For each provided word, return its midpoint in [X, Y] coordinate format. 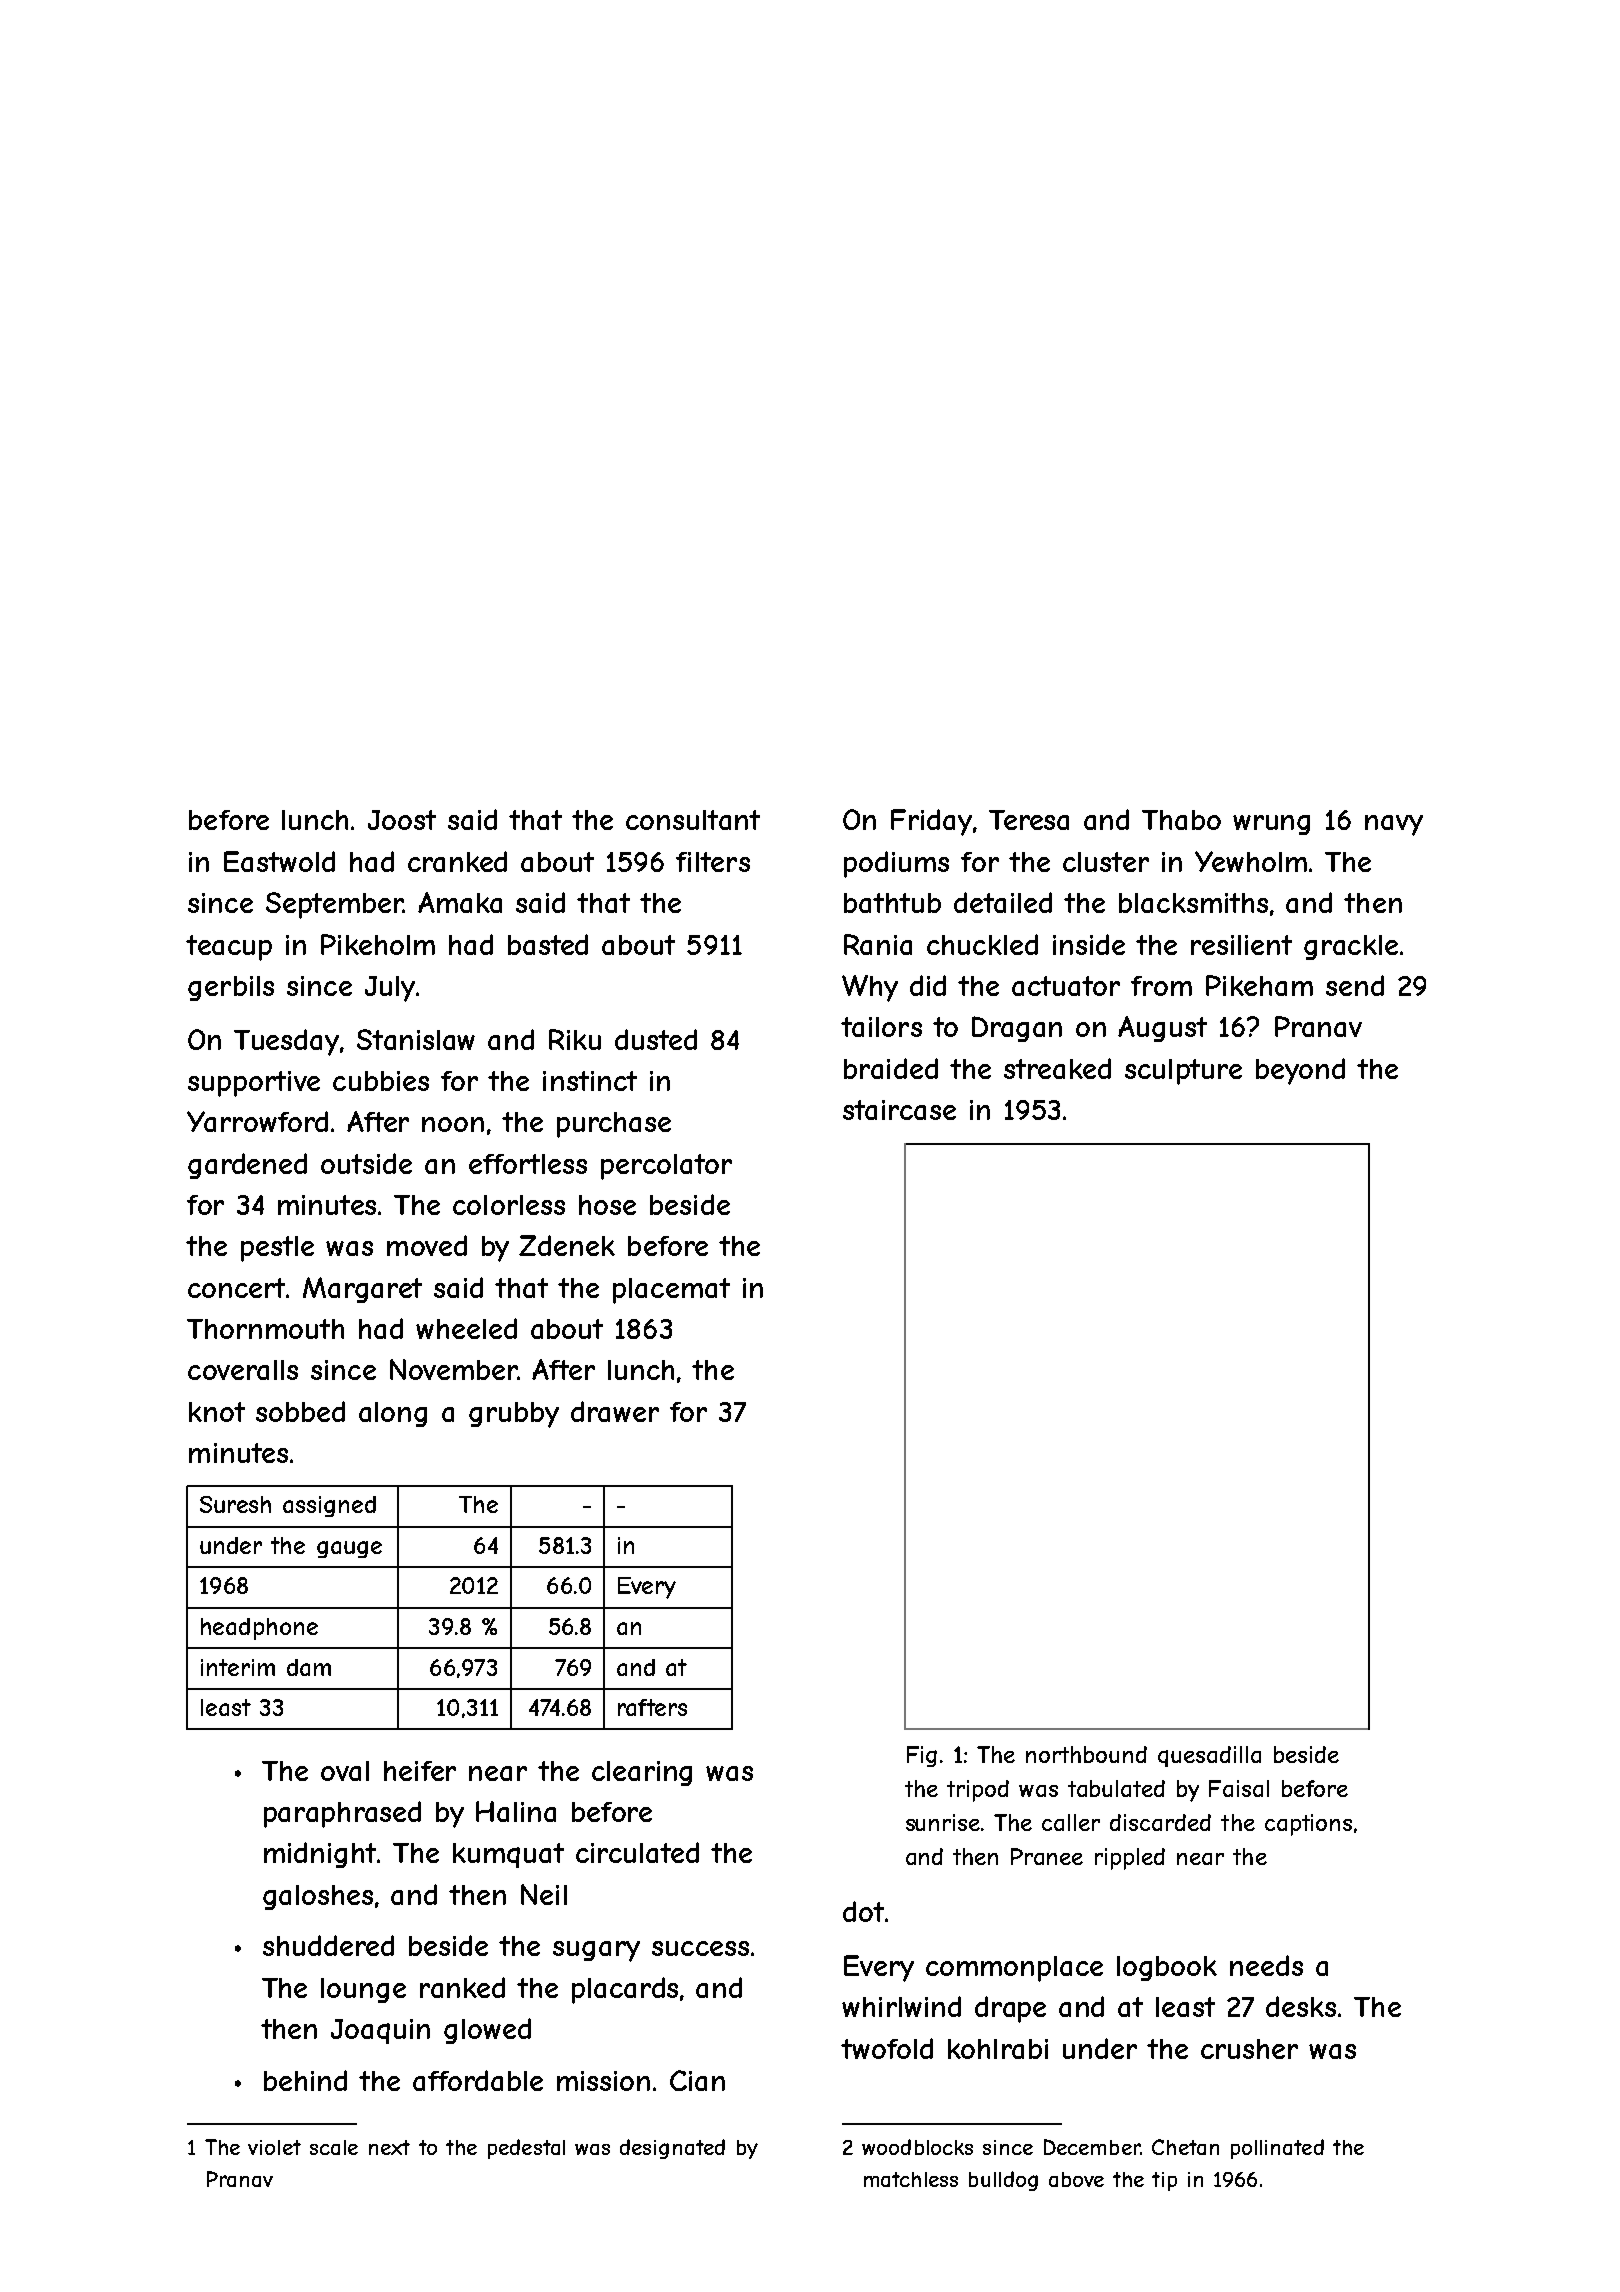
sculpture [1183, 1072]
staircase [899, 1110]
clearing [642, 1773]
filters [713, 862]
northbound [1086, 1754]
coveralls [243, 1370]
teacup [229, 948]
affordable [478, 2080]
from [1161, 986]
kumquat [508, 1855]
